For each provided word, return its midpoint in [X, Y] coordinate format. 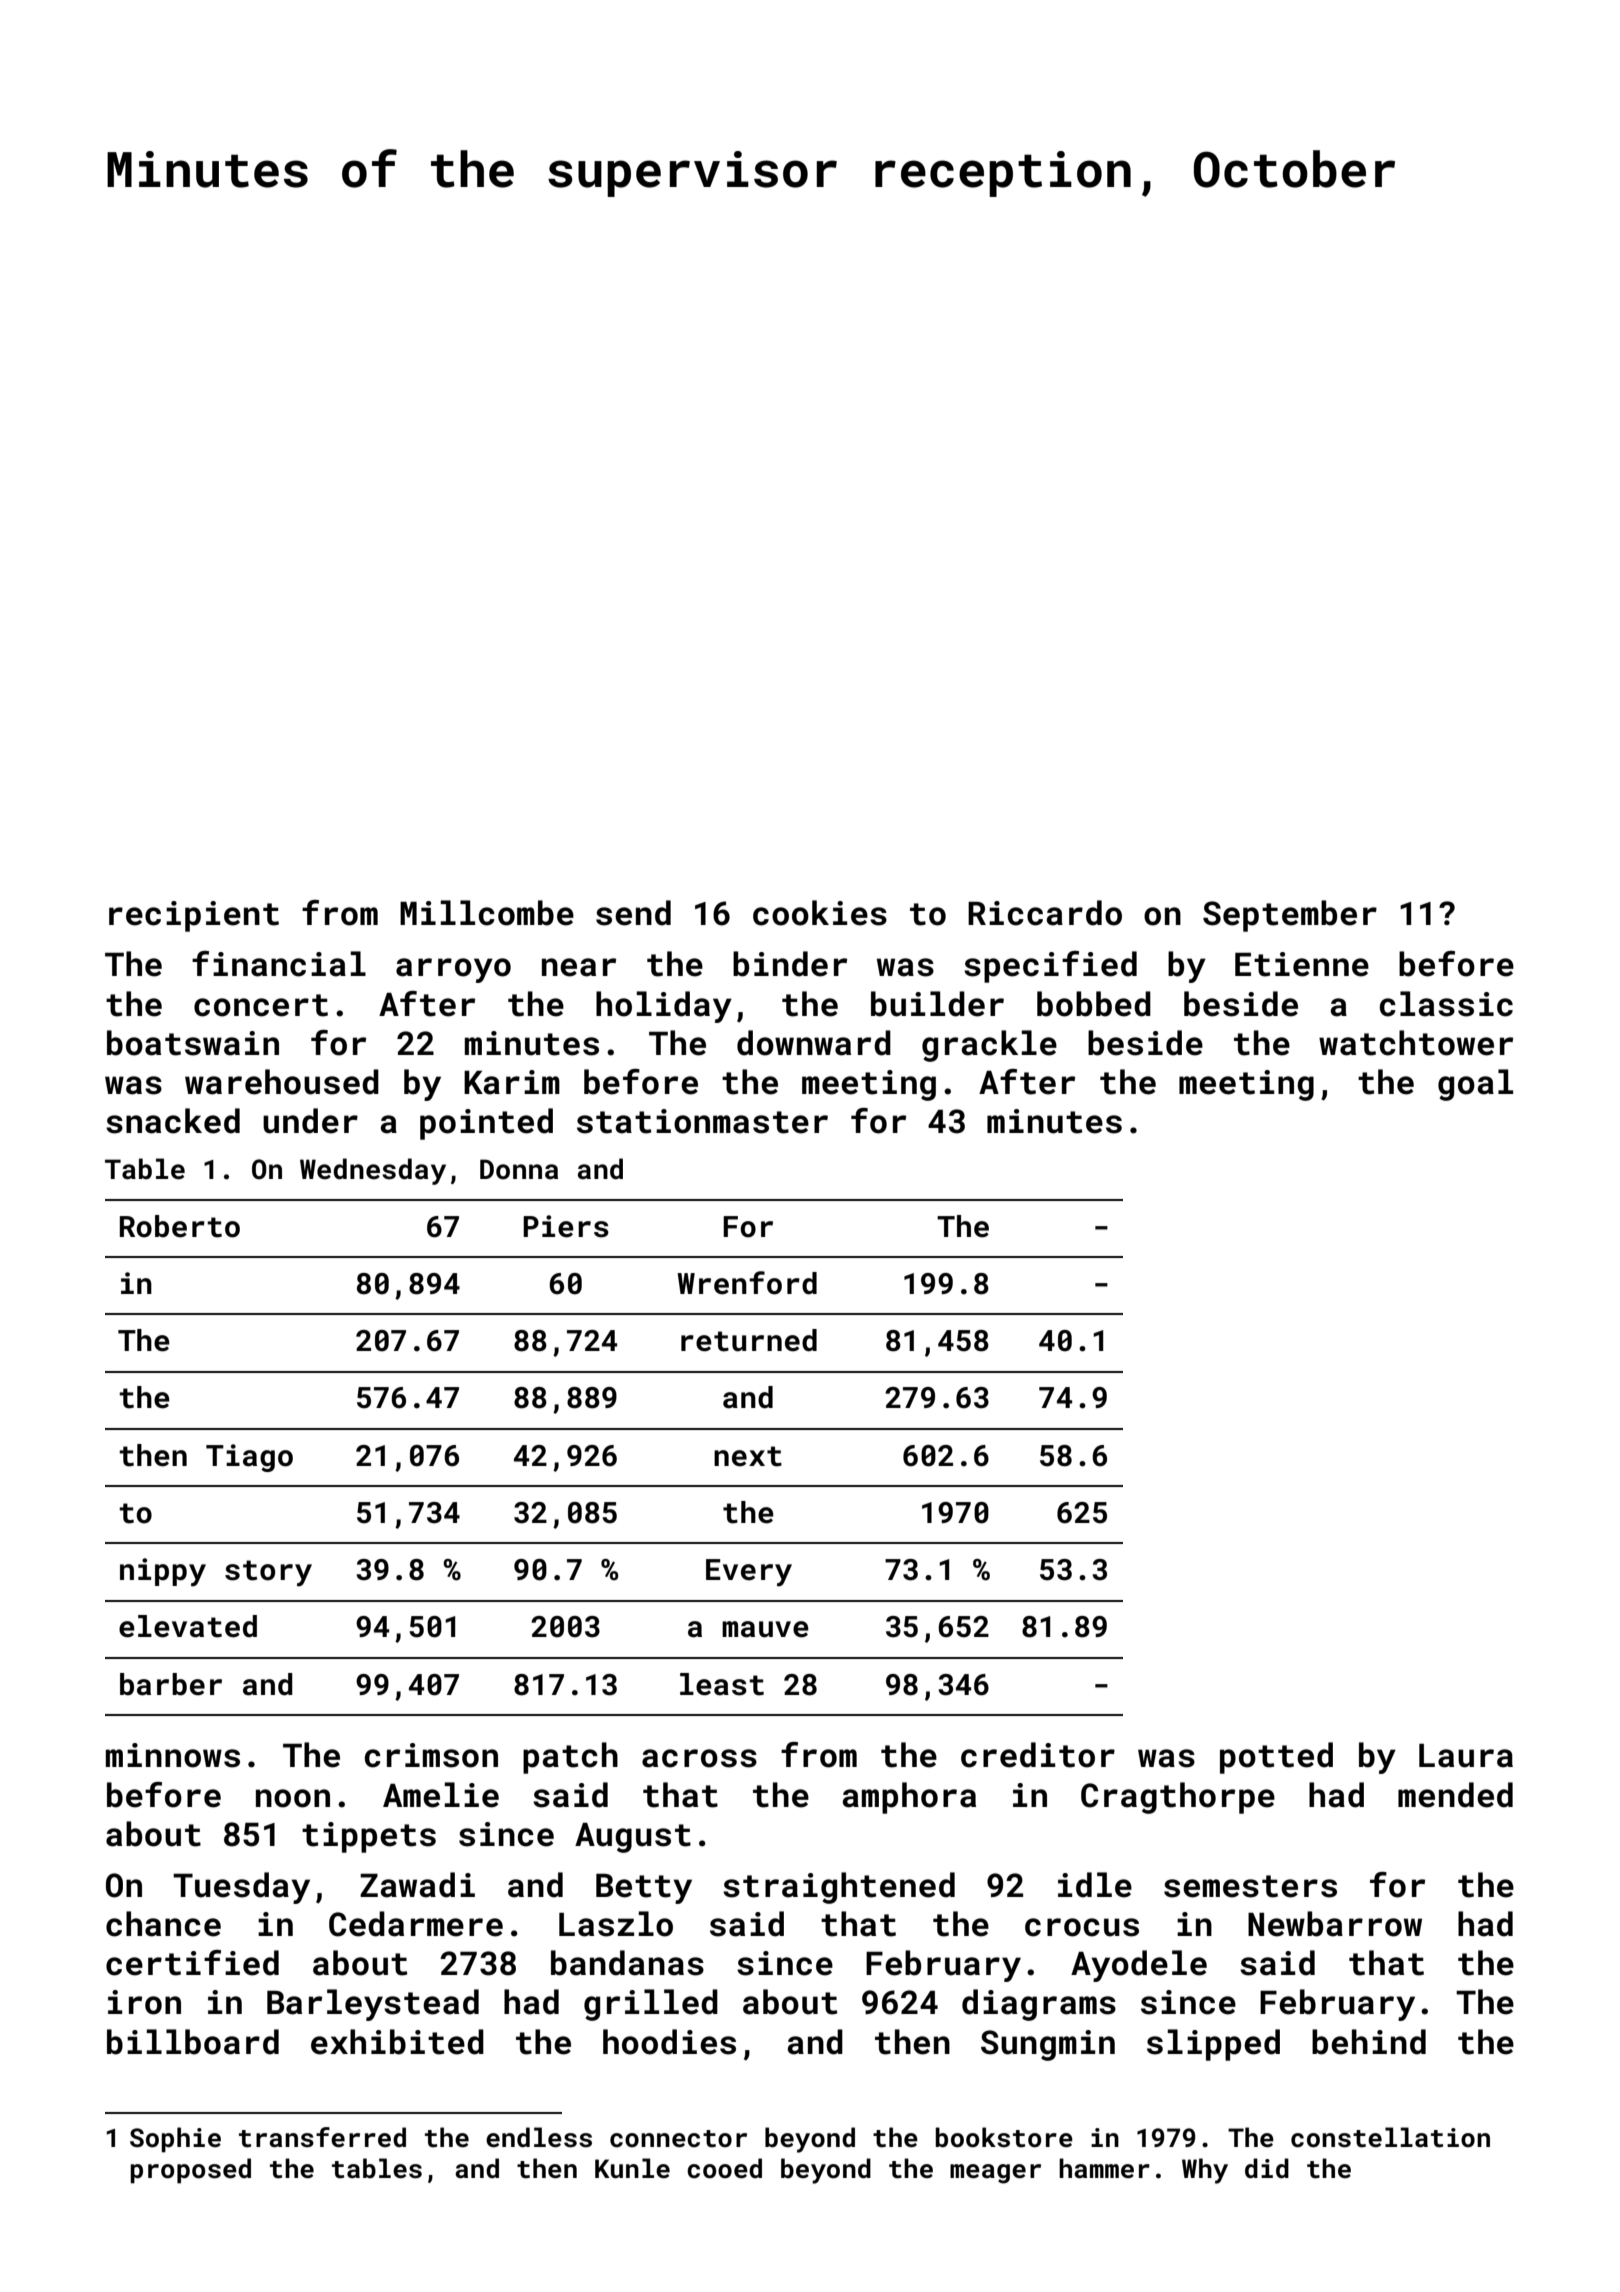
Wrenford [747, 1283]
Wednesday [373, 1171]
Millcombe [487, 913]
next [748, 1456]
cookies [820, 913]
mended [1455, 1795]
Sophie [175, 2140]
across [699, 1758]
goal [1475, 1085]
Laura [1466, 1756]
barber [171, 1684]
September [1290, 916]
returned [749, 1340]
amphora [909, 1798]
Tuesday [241, 1888]
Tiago [249, 1458]
